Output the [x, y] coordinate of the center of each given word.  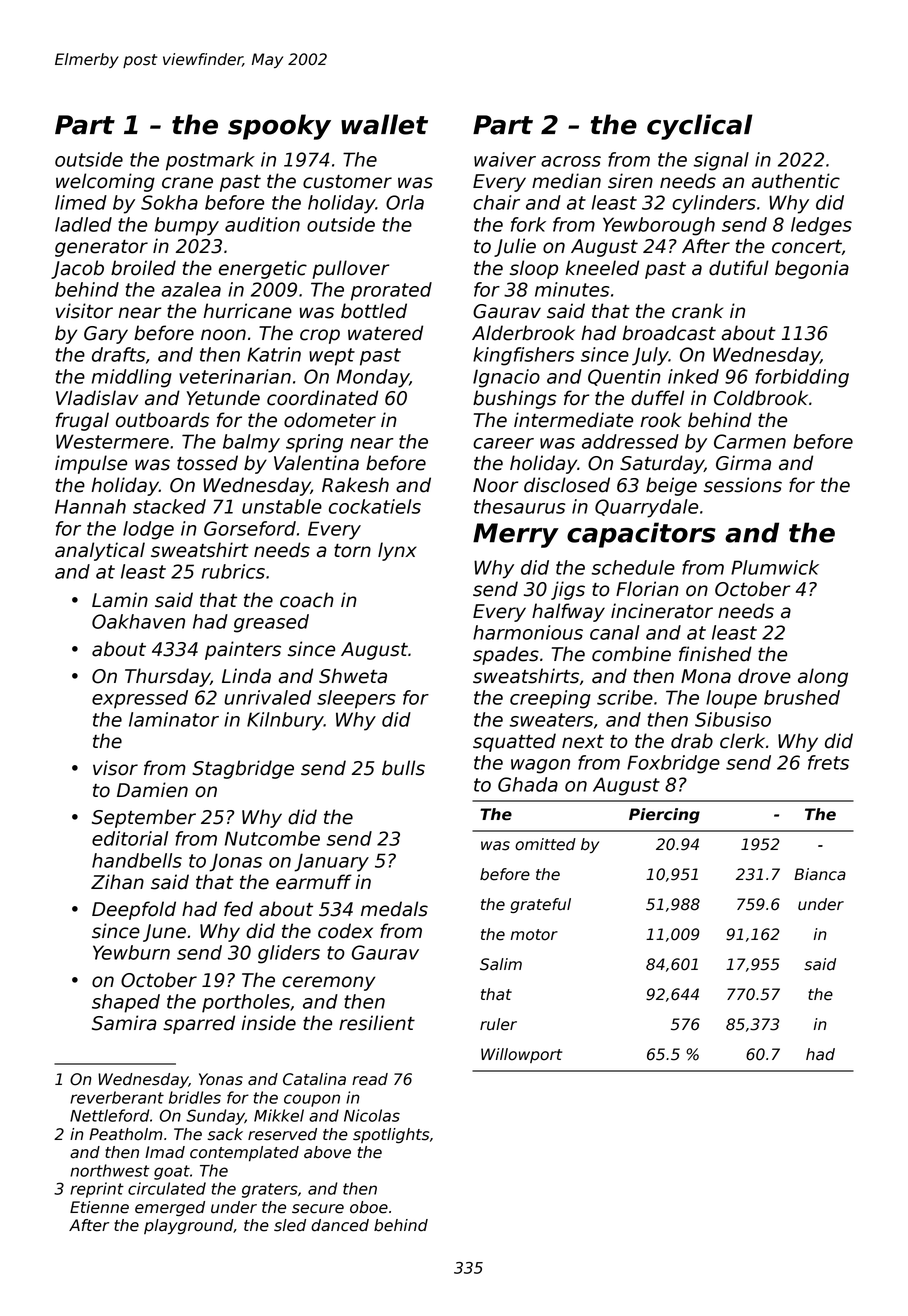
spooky [279, 127]
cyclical [700, 127]
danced [340, 1225]
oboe [369, 1207]
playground [188, 1227]
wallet [384, 124]
